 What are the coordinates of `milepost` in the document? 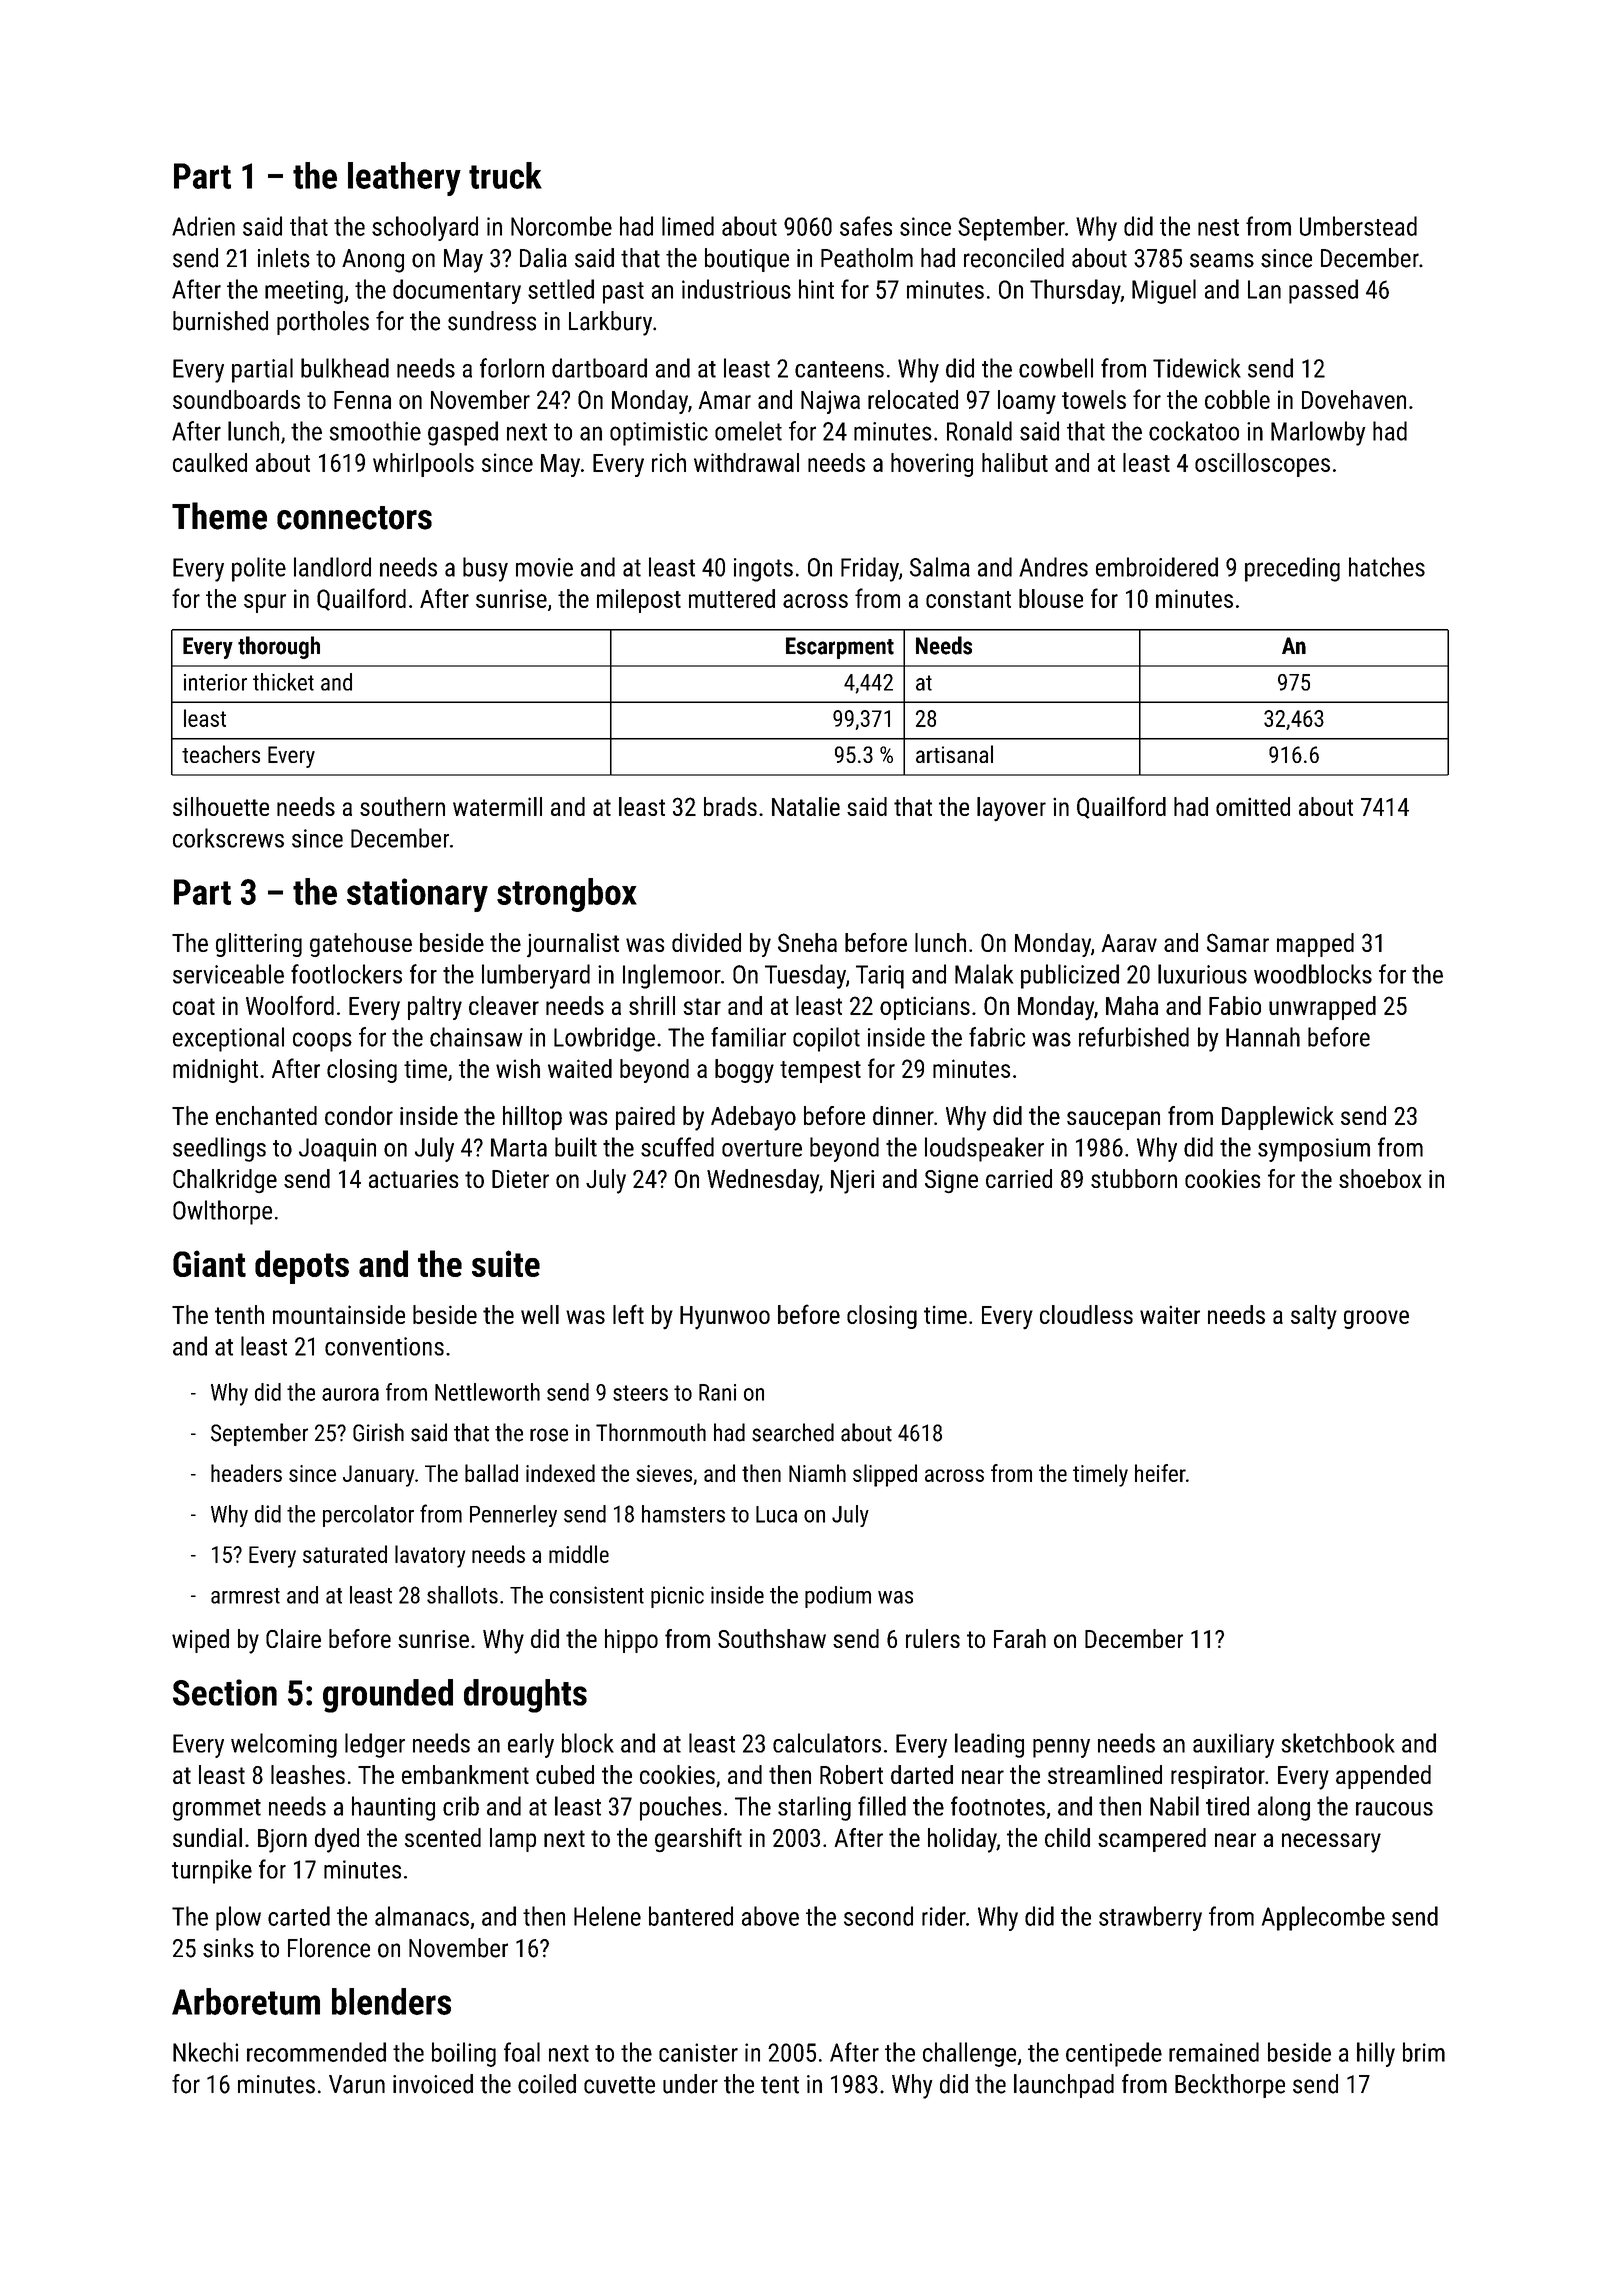 It's located at (639, 601).
